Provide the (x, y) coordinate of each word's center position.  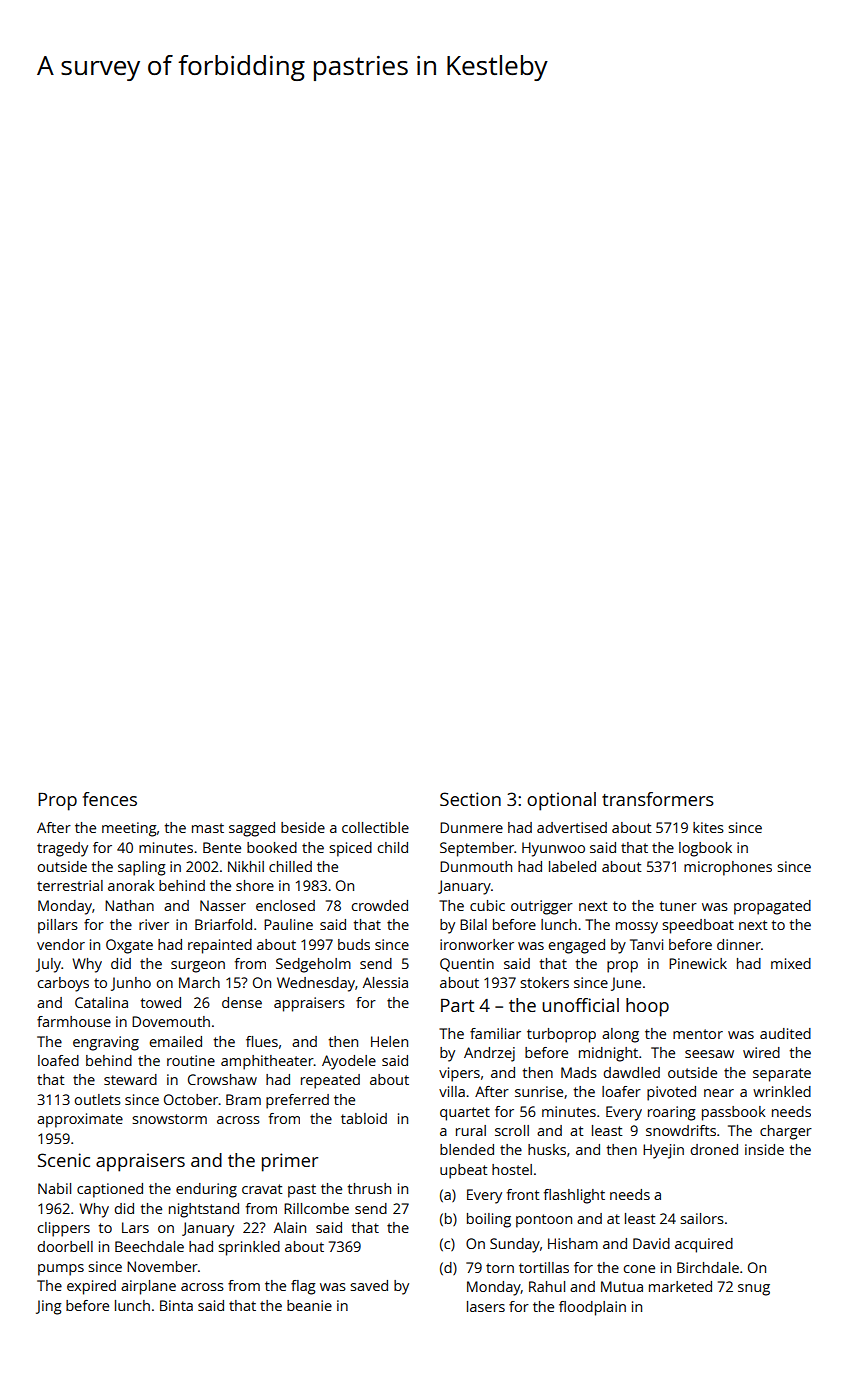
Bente (222, 847)
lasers (486, 1306)
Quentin (467, 965)
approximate (80, 1120)
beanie (309, 1305)
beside (303, 827)
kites (708, 827)
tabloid (364, 1118)
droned (714, 1149)
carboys (63, 984)
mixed (791, 963)
